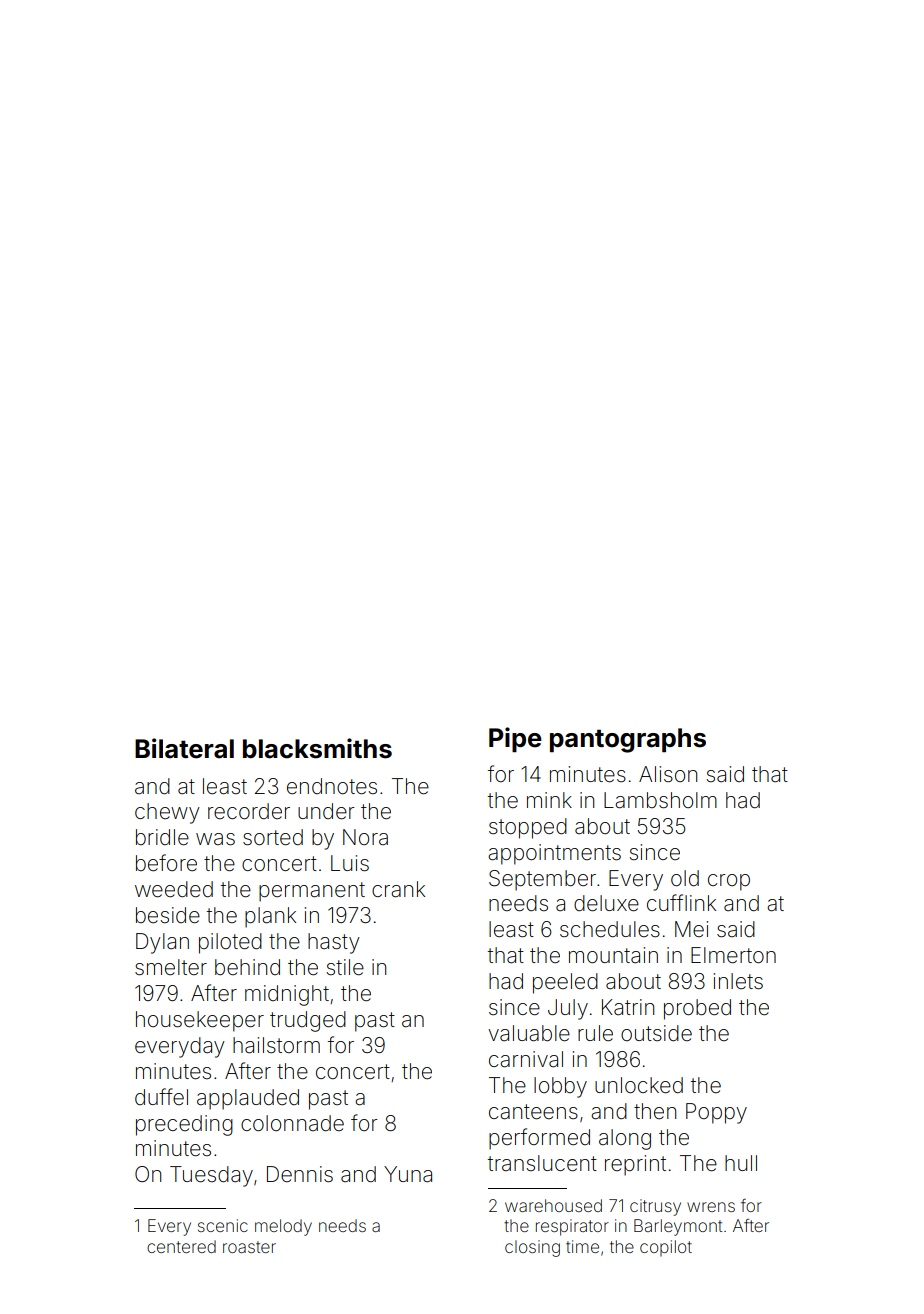 Image resolution: width=924 pixels, height=1314 pixels. What do you see at coordinates (184, 748) in the screenshot?
I see `Bilateral` at bounding box center [184, 748].
